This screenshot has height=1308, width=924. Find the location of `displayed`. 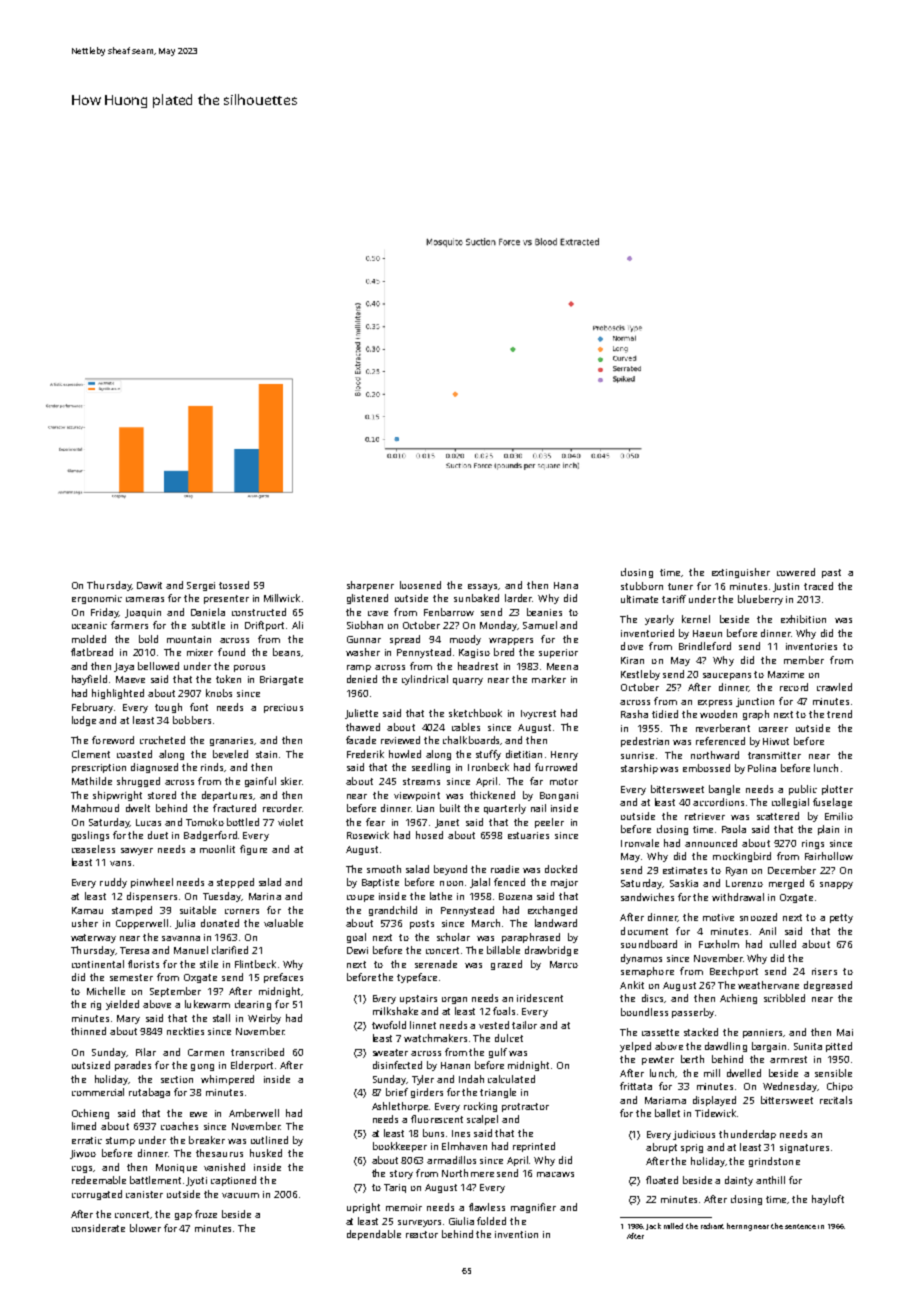

displayed is located at coordinates (714, 1101).
